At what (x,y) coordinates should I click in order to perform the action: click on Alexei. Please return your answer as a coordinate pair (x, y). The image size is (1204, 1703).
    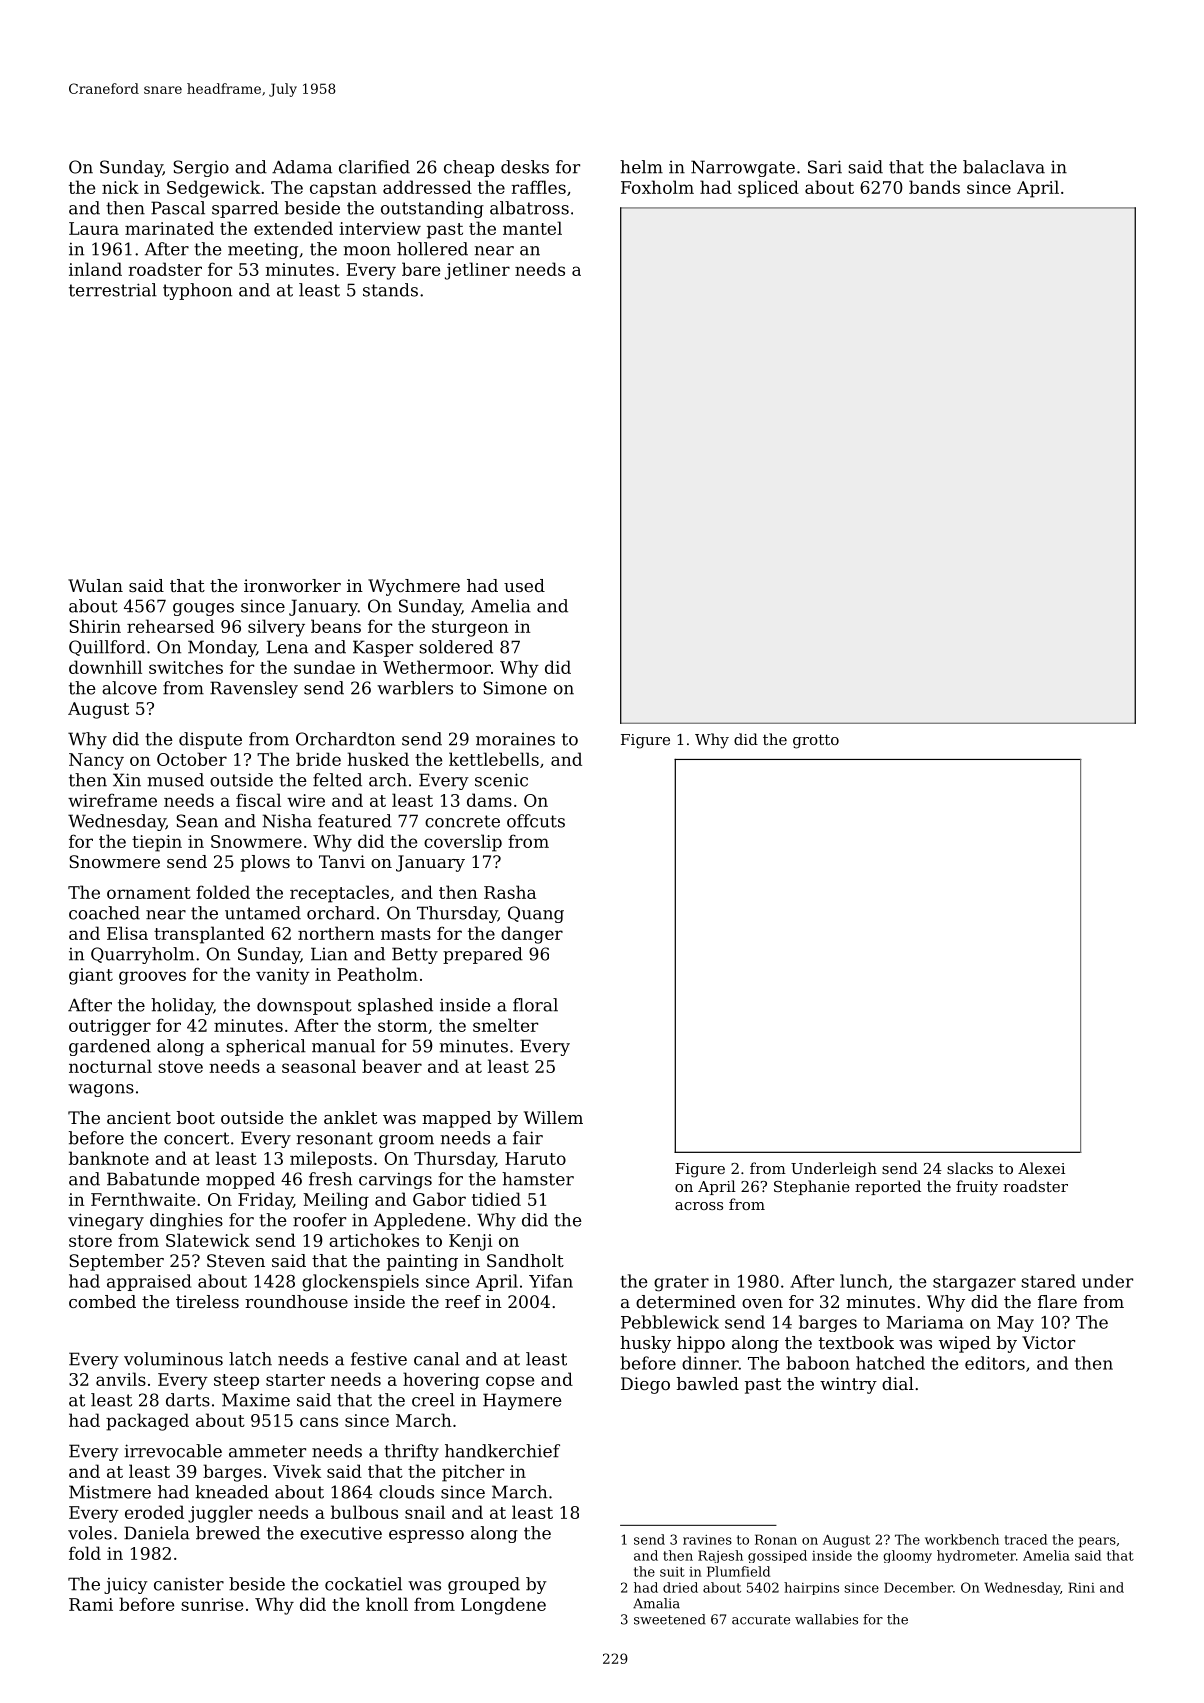
    Looking at the image, I should click on (1041, 1168).
